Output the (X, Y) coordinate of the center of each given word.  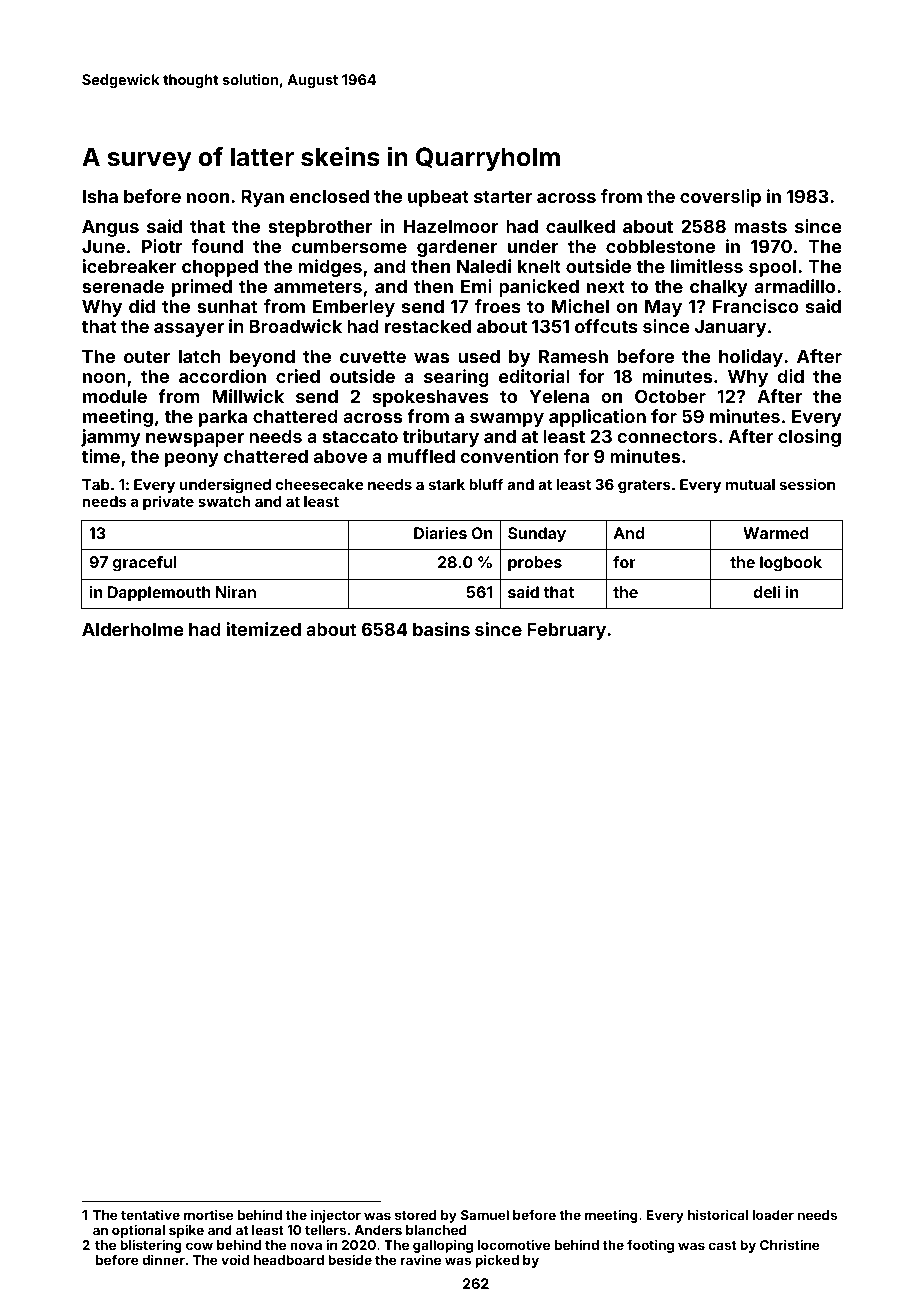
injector (336, 1216)
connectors (667, 437)
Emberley (354, 308)
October (670, 396)
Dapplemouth (159, 594)
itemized (264, 629)
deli (767, 592)
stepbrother (320, 228)
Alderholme (133, 629)
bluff (486, 484)
